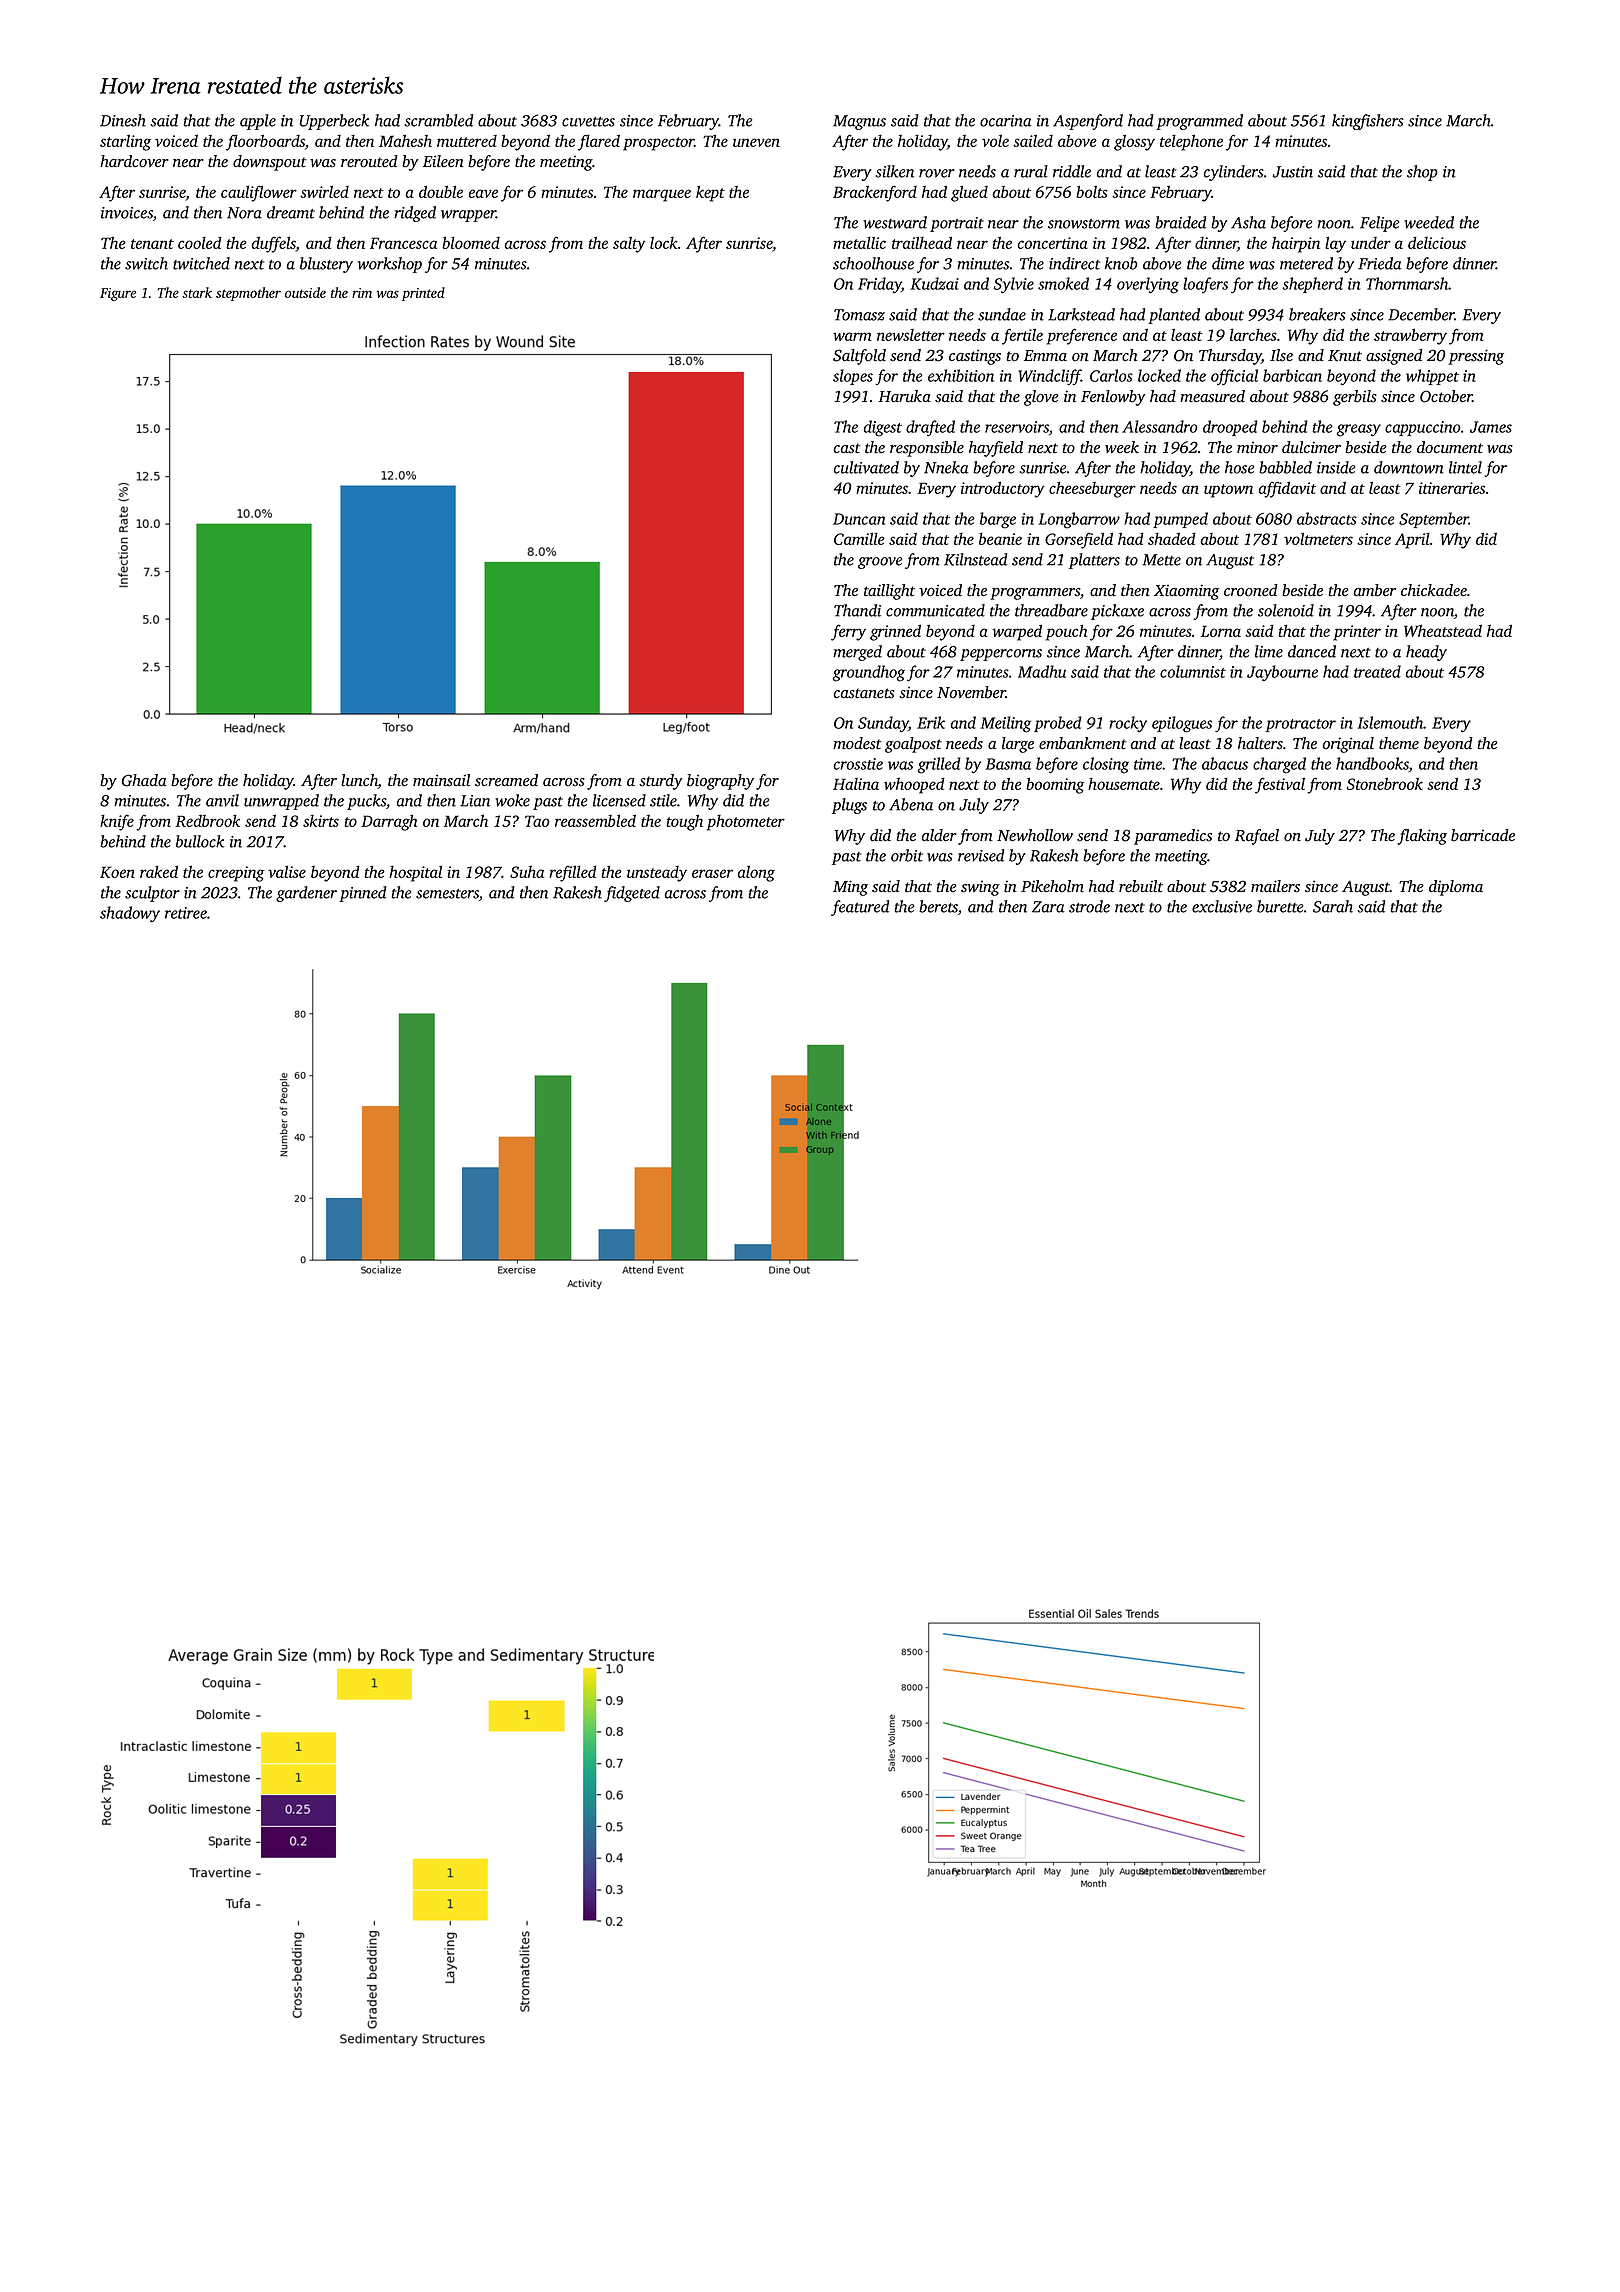  What do you see at coordinates (1456, 888) in the screenshot?
I see `diploma` at bounding box center [1456, 888].
